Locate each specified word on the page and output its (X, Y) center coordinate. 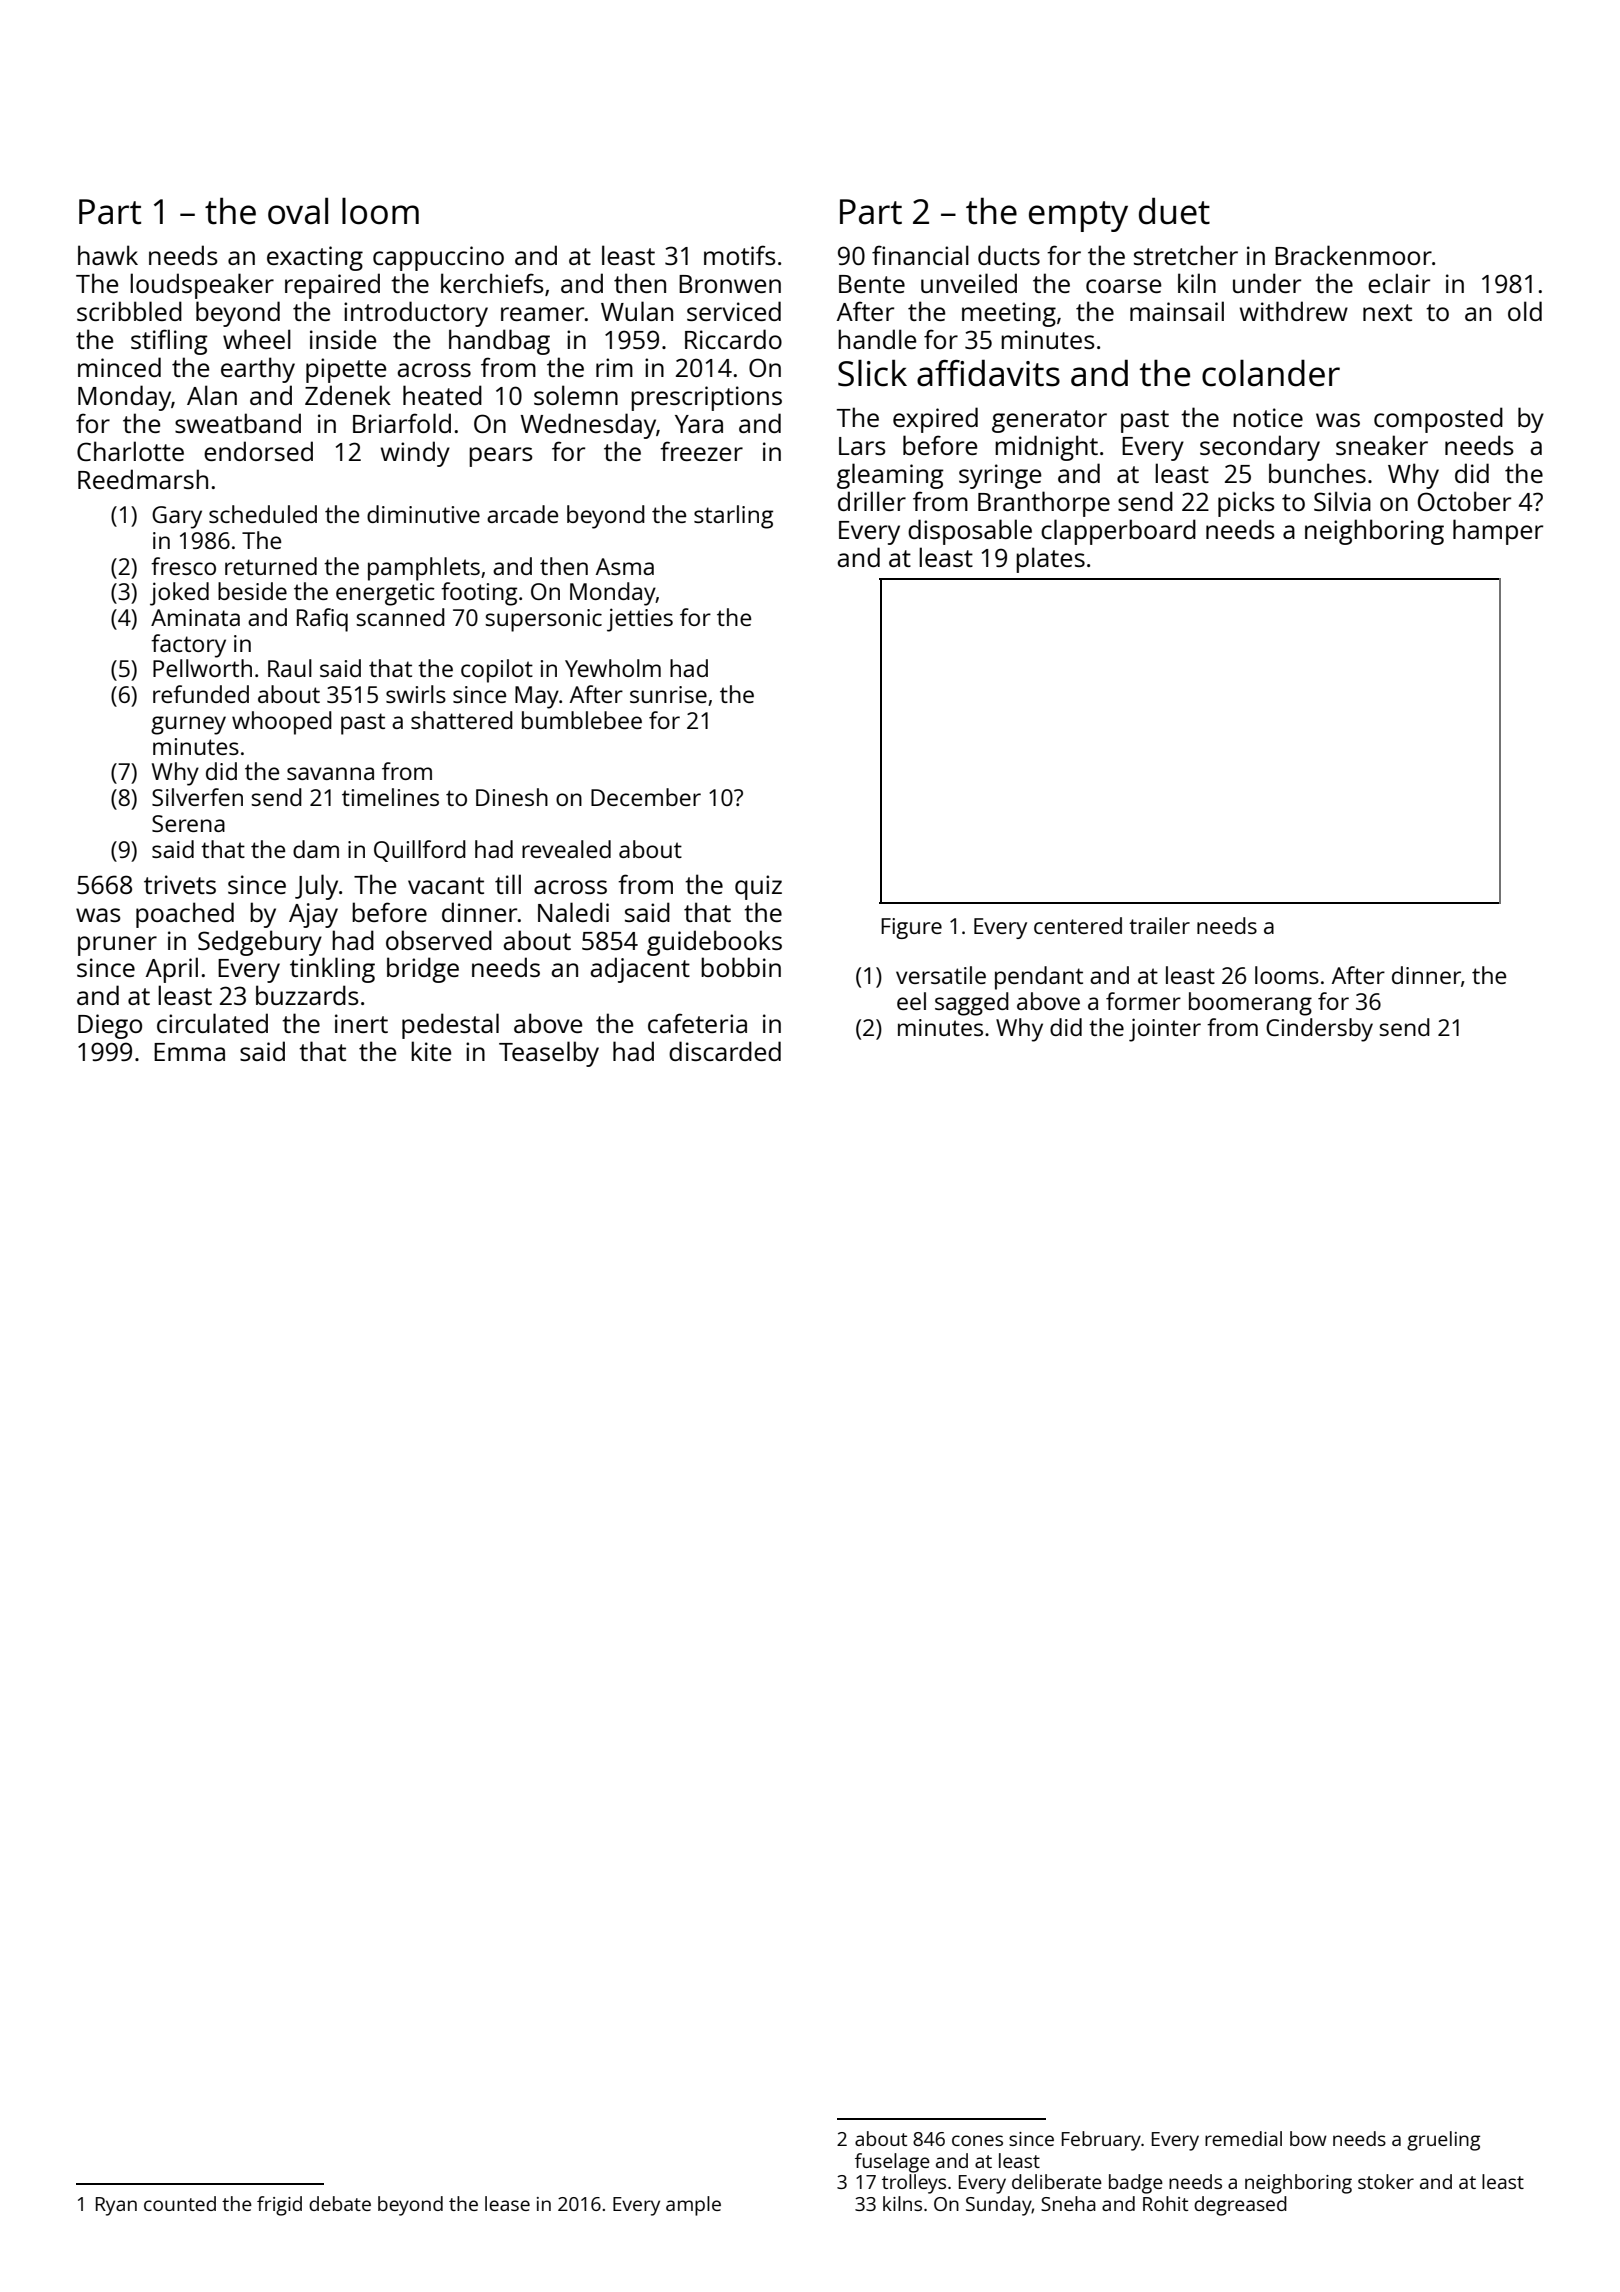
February (1101, 2141)
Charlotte (130, 451)
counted (180, 2203)
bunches (1317, 473)
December (646, 797)
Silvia (1342, 501)
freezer (701, 451)
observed (439, 940)
